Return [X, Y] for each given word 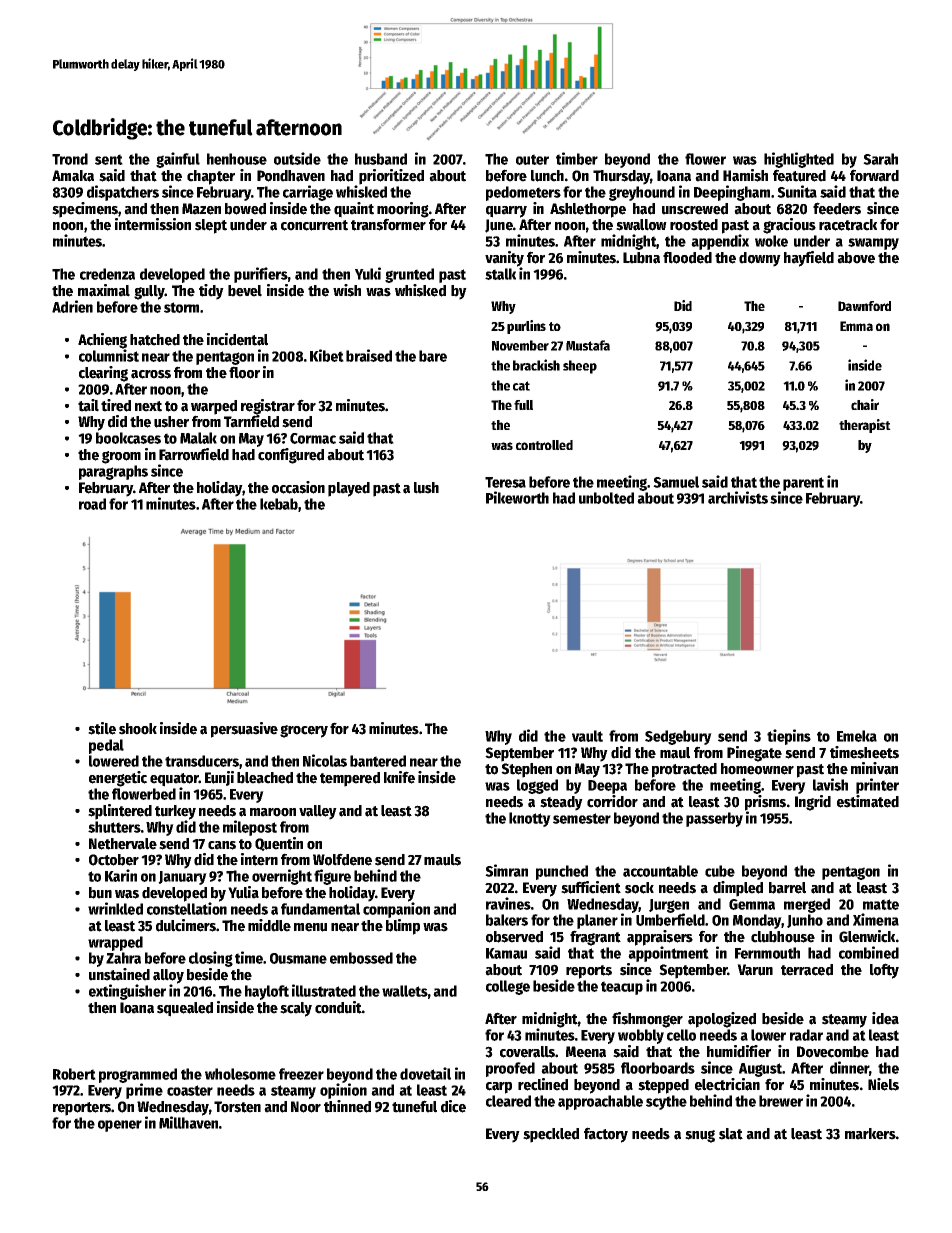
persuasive [244, 730]
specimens [85, 210]
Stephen [526, 770]
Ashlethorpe [588, 210]
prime [144, 1091]
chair [865, 404]
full [523, 405]
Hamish [745, 175]
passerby [714, 819]
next [148, 406]
